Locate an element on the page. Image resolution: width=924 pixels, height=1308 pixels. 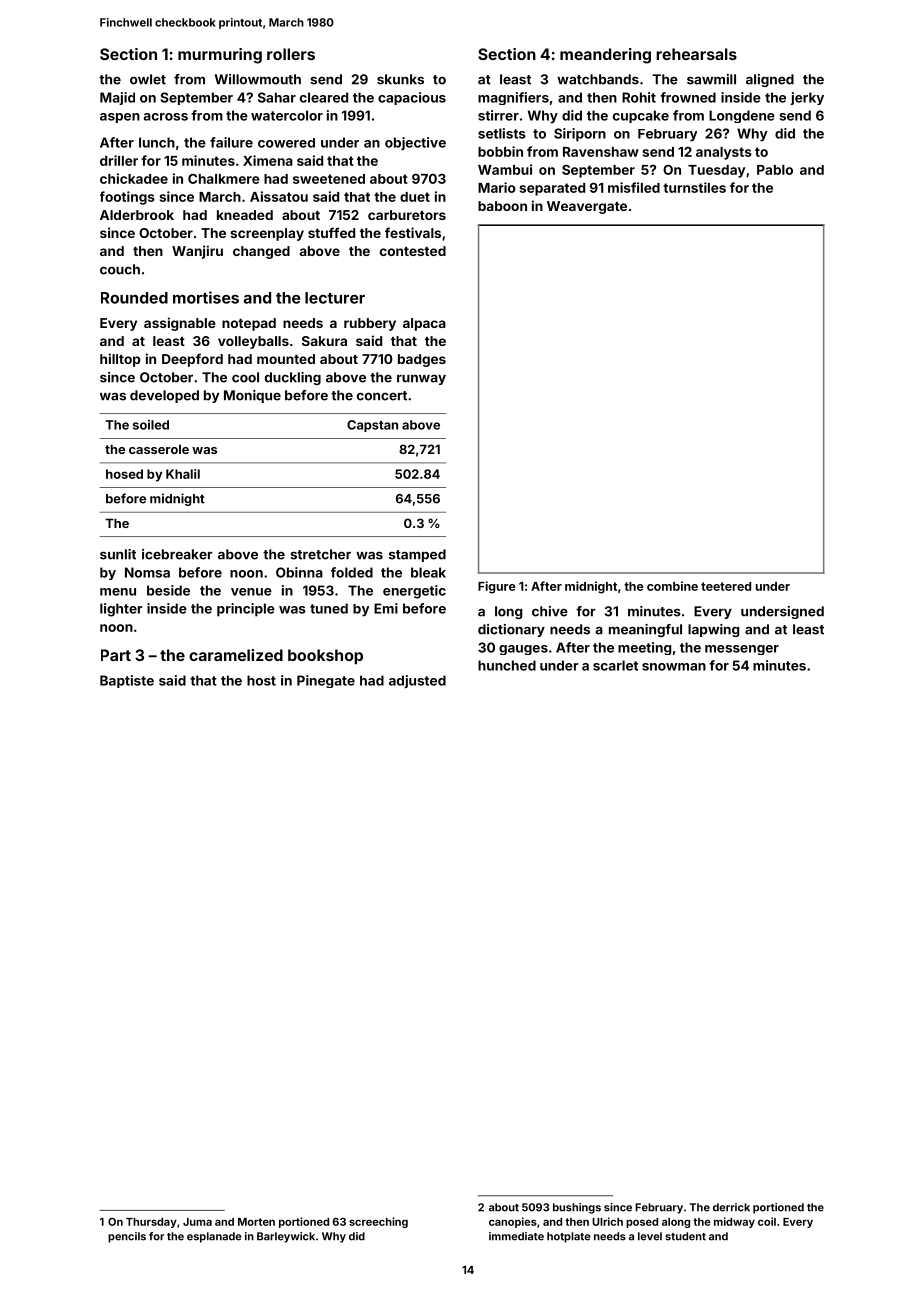
Pablo is located at coordinates (775, 170).
